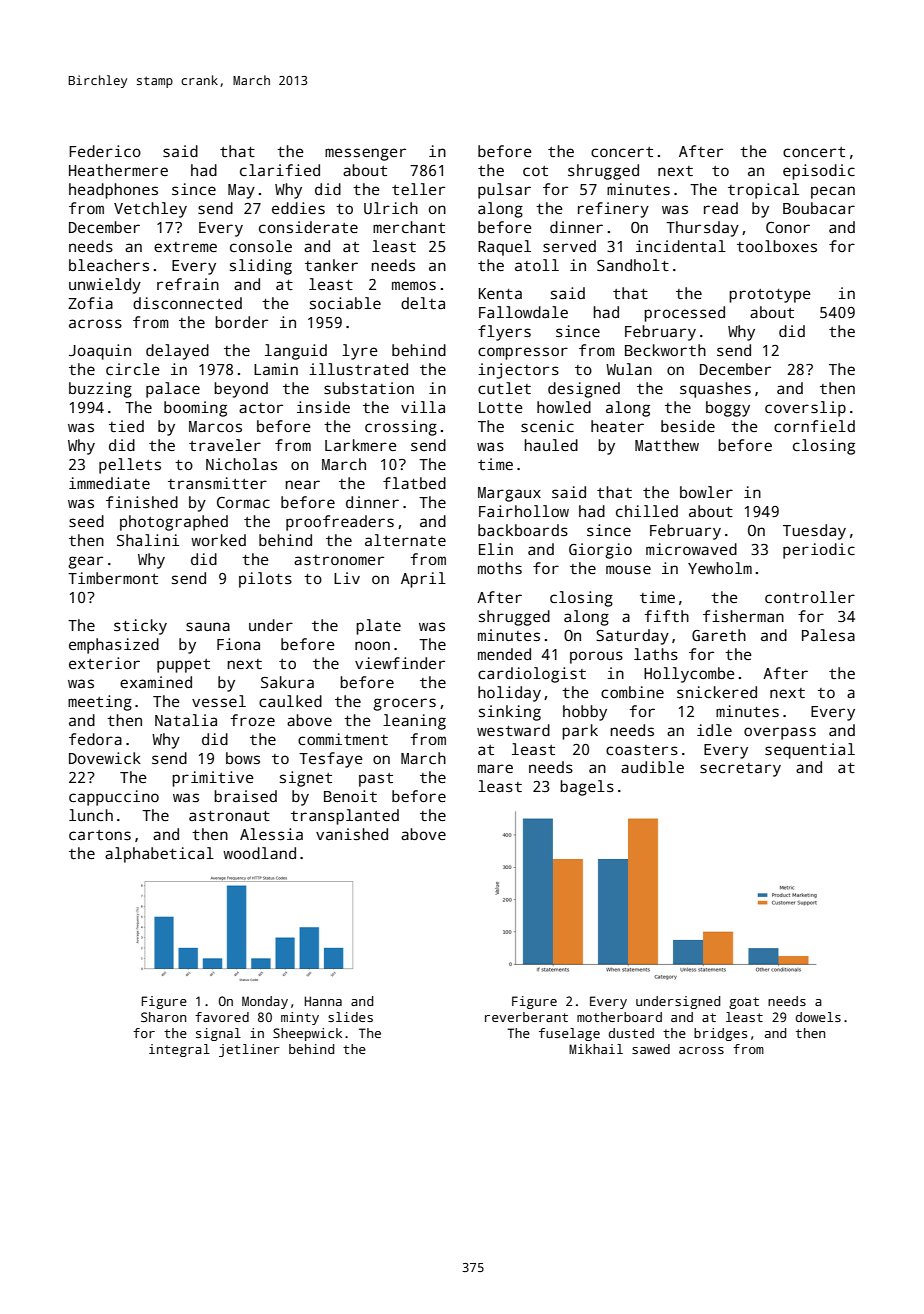 The height and width of the screenshot is (1314, 924). I want to click on minty, so click(300, 1018).
